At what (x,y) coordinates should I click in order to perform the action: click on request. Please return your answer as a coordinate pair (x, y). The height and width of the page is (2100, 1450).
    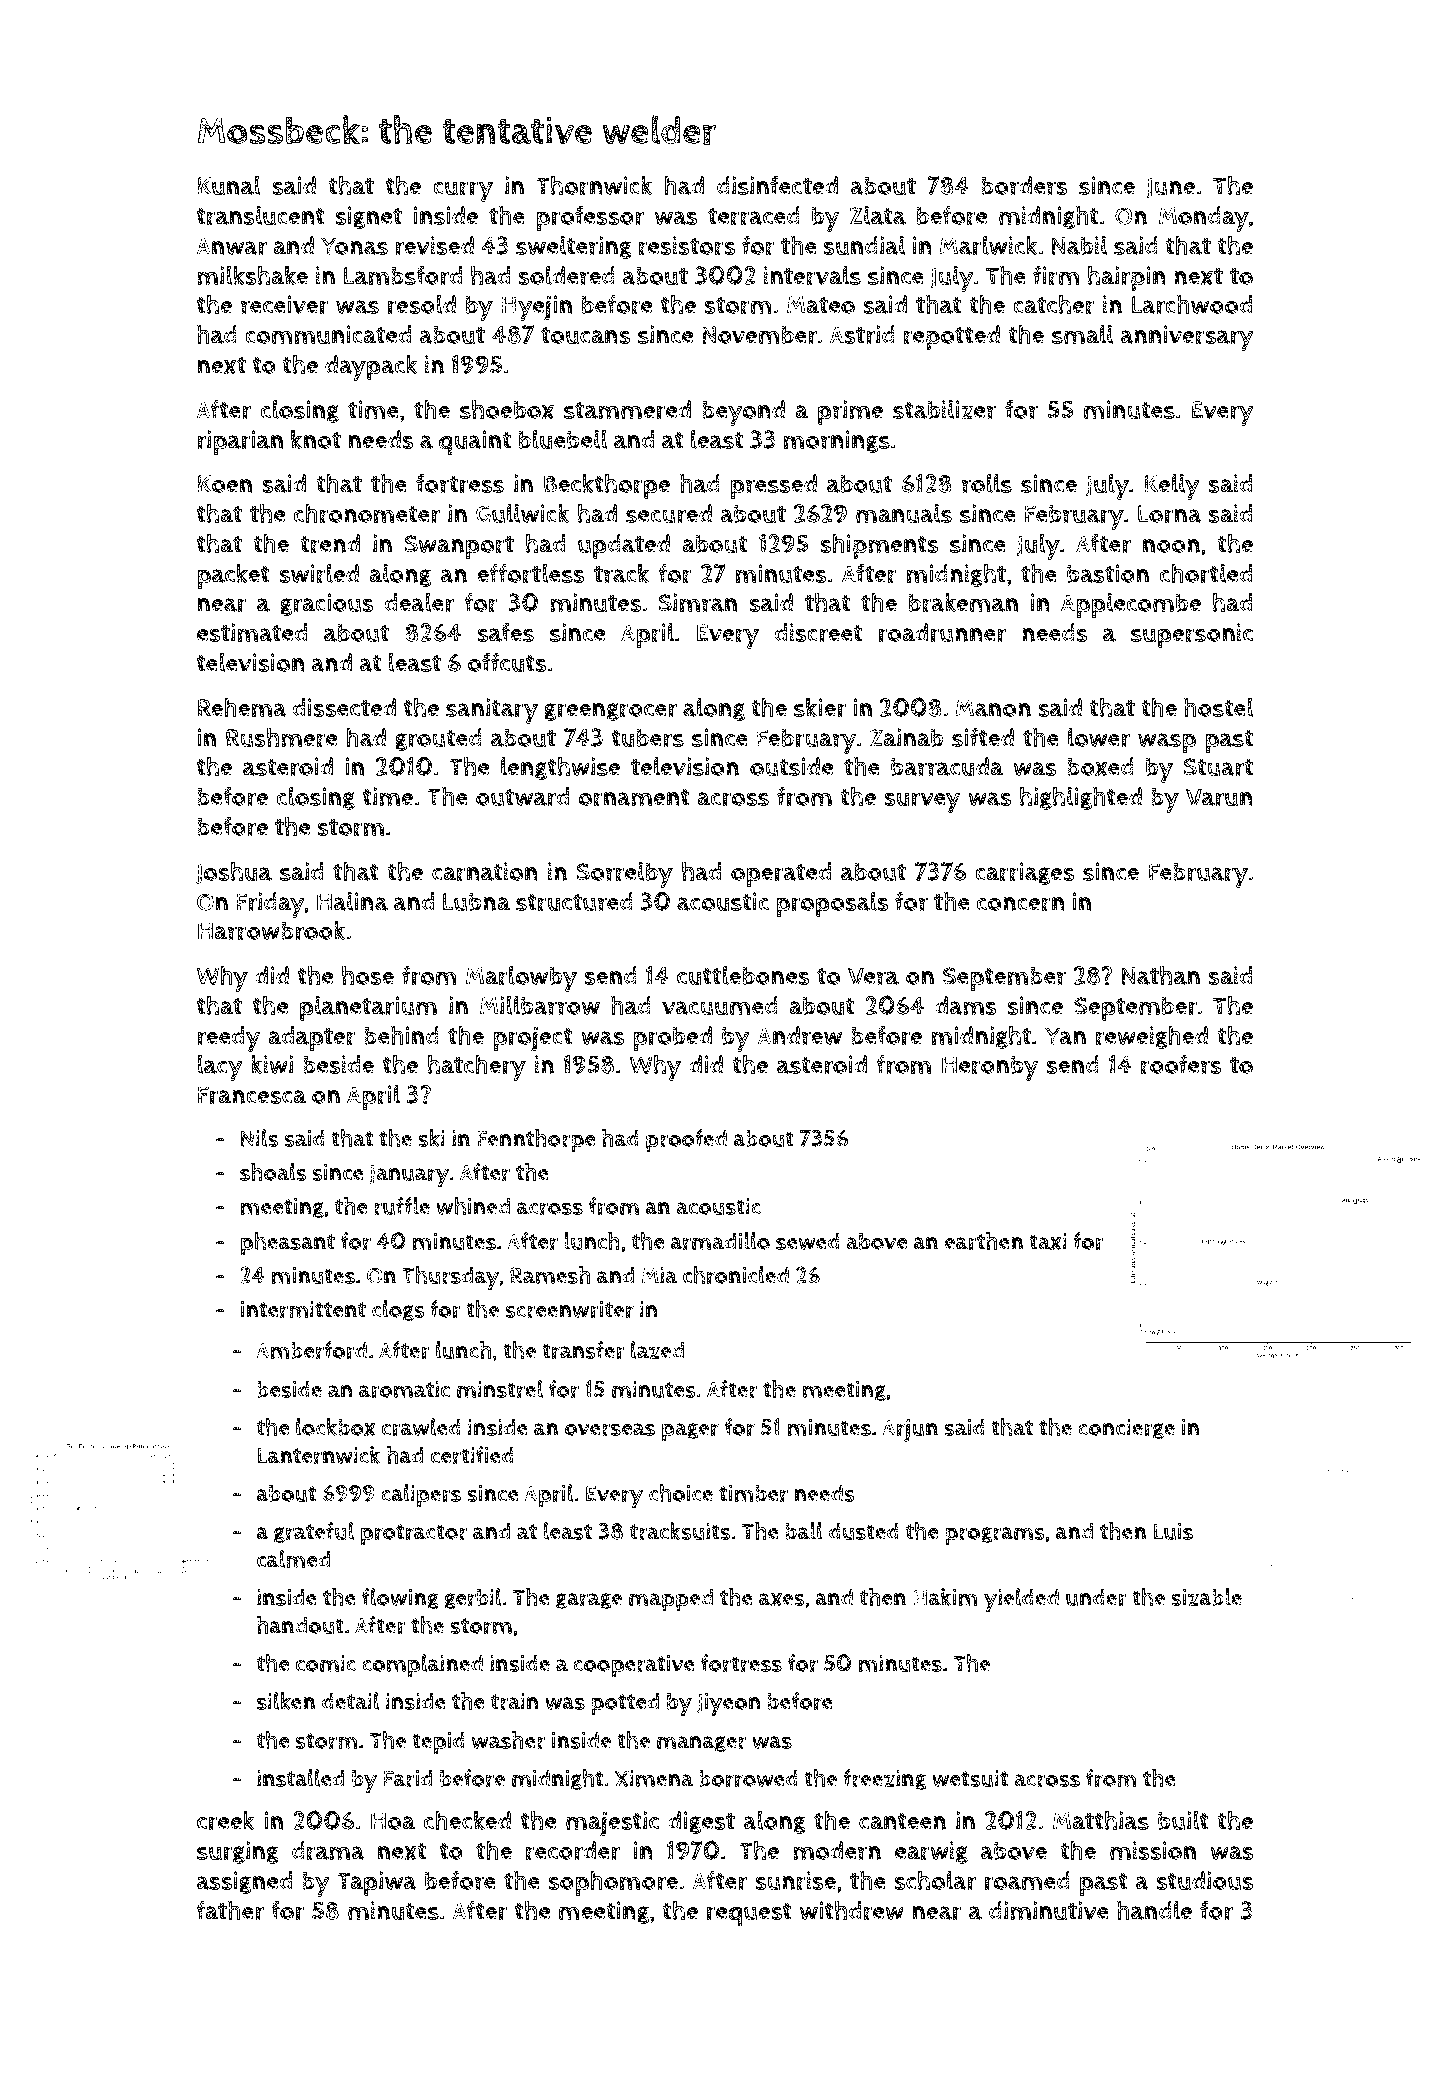
    Looking at the image, I should click on (749, 1914).
